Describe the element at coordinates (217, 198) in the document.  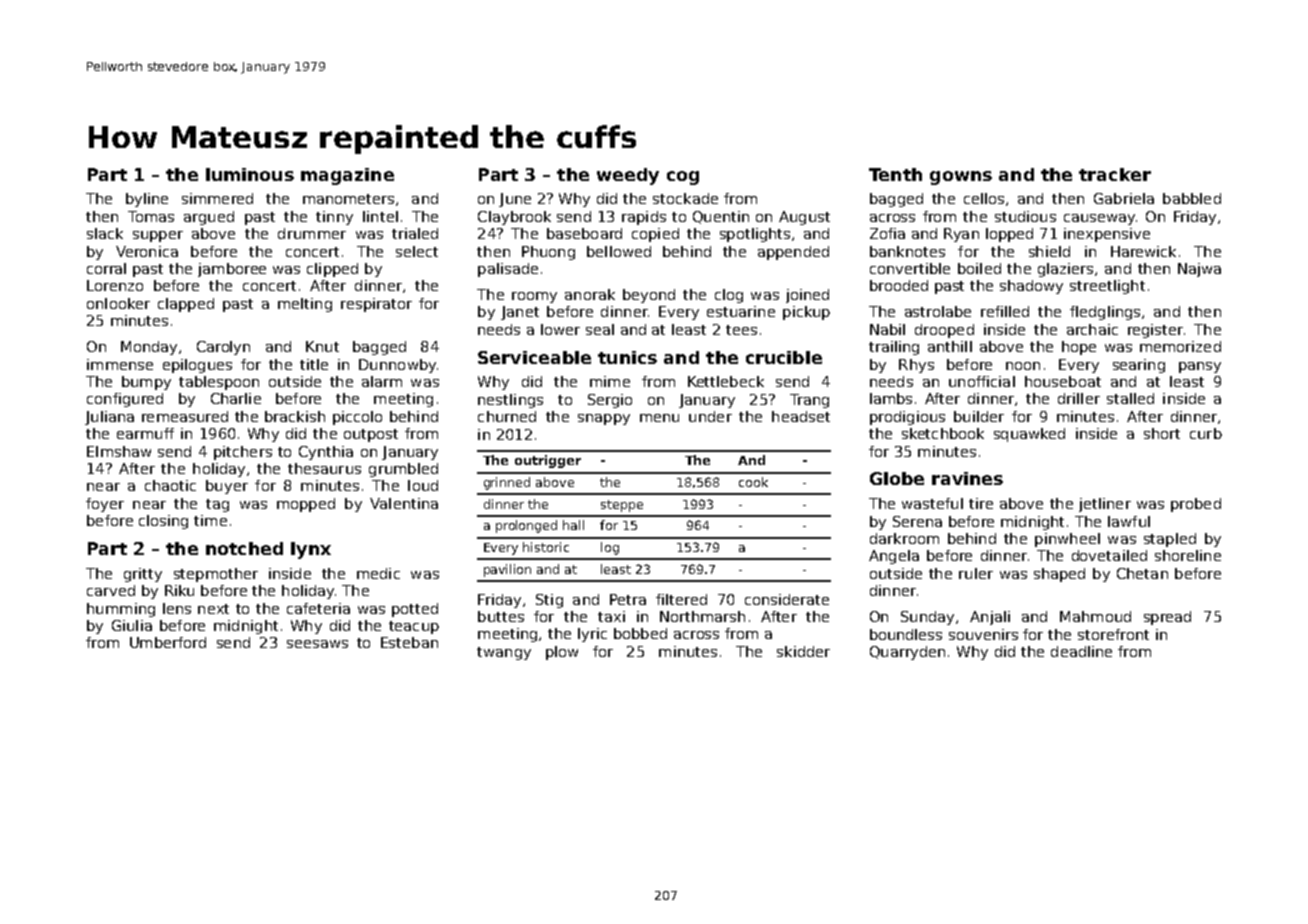
I see `simmered` at that location.
